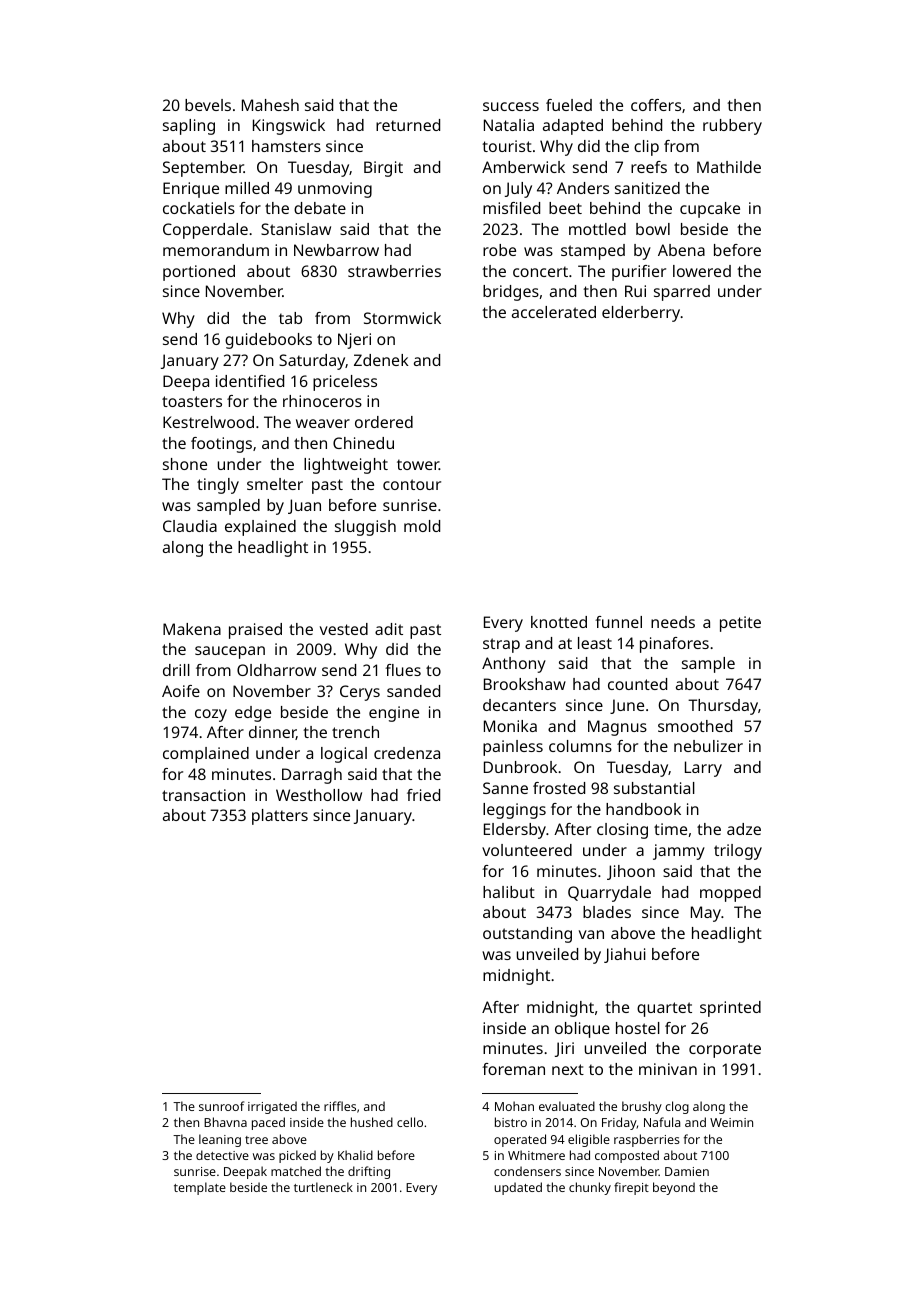 The image size is (924, 1311). What do you see at coordinates (320, 208) in the screenshot?
I see `debate` at bounding box center [320, 208].
